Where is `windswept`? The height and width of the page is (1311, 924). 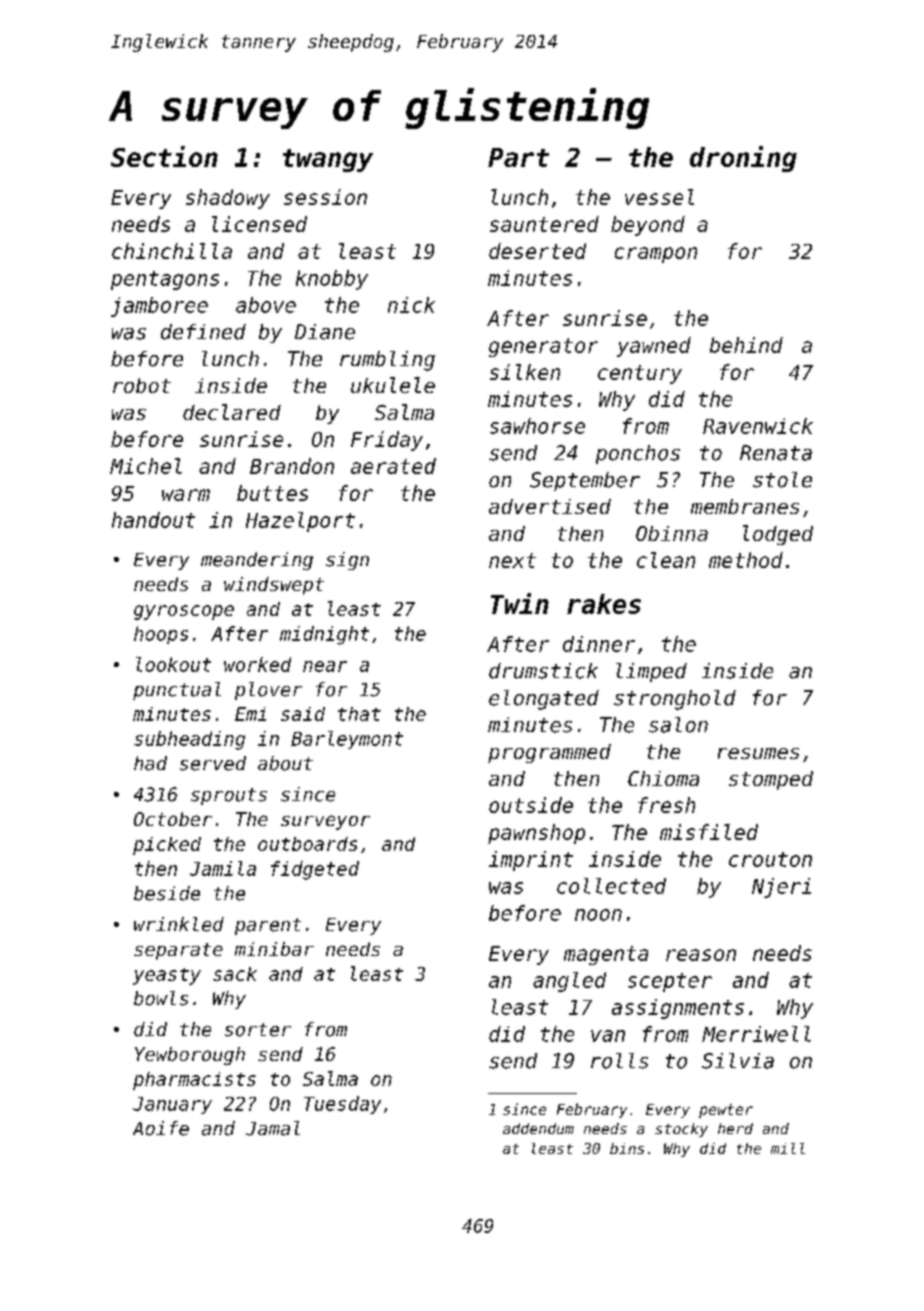
windswept is located at coordinates (274, 586).
